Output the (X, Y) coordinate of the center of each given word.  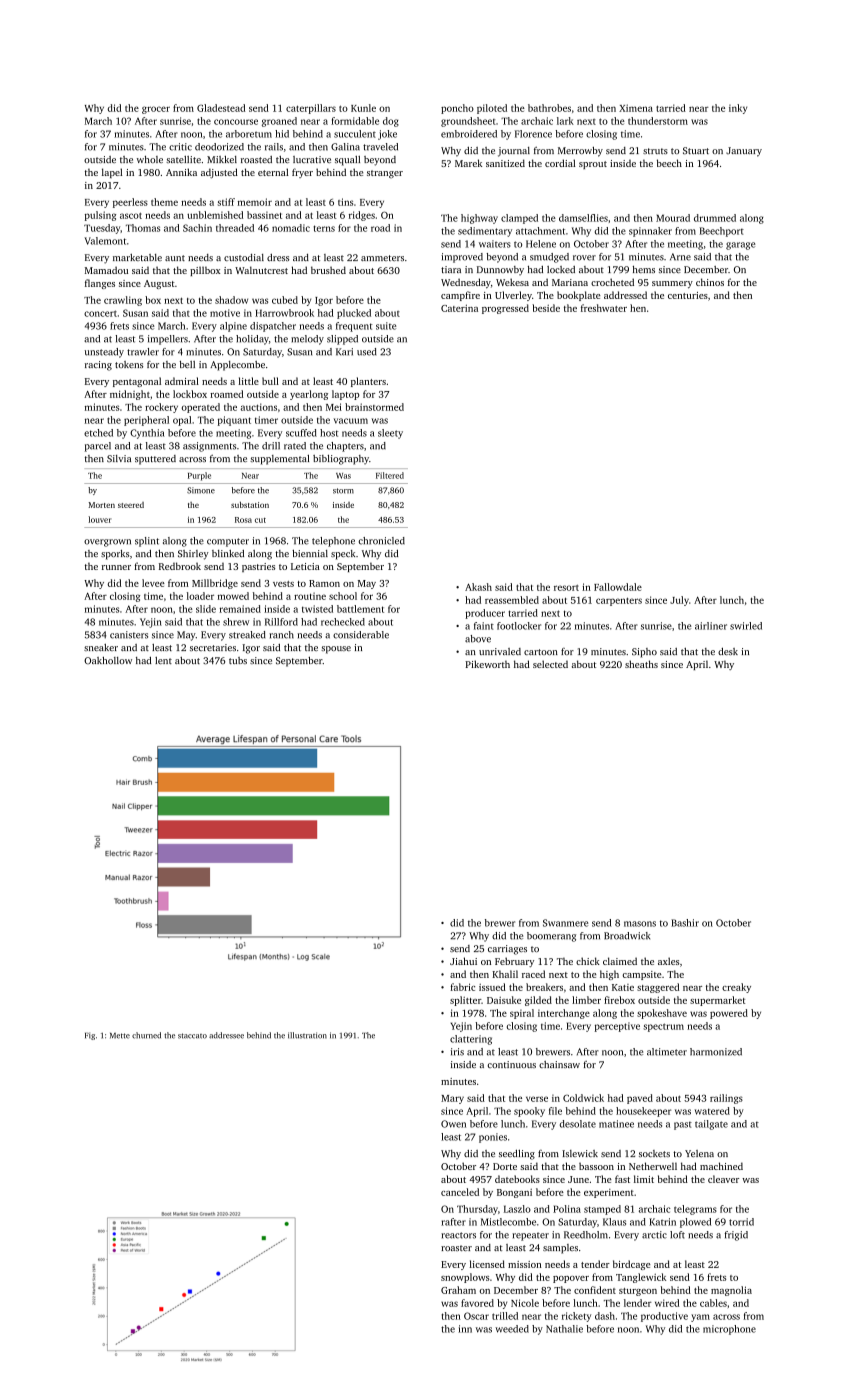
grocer (156, 110)
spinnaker (650, 232)
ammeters (382, 258)
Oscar (476, 1316)
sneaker (101, 647)
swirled (746, 626)
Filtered (390, 475)
